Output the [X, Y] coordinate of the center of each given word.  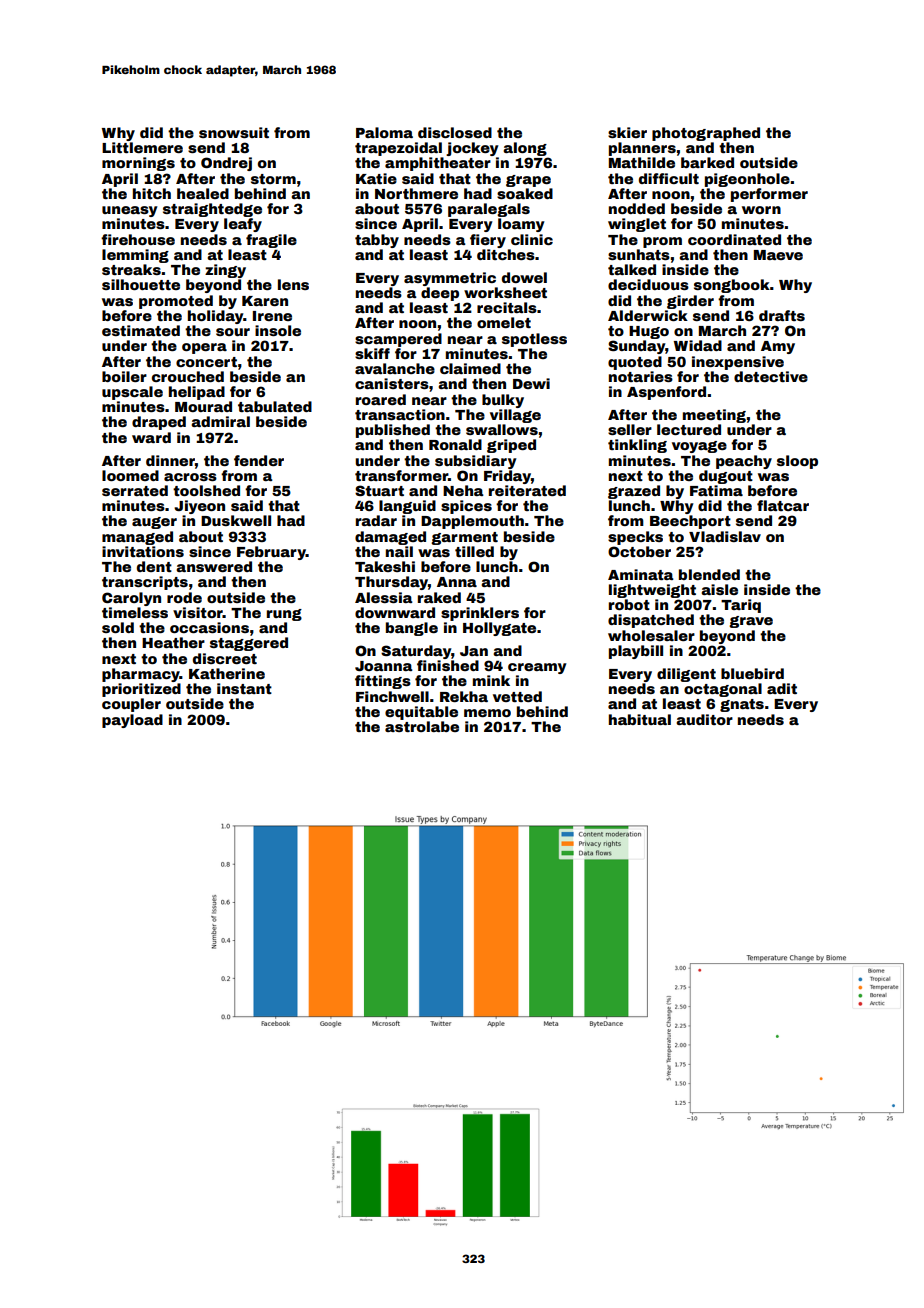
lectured [689, 429]
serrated [135, 490]
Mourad [203, 406]
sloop [797, 462]
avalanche [395, 368]
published [393, 431]
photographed [706, 134]
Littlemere [142, 147]
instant [244, 688]
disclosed [455, 132]
